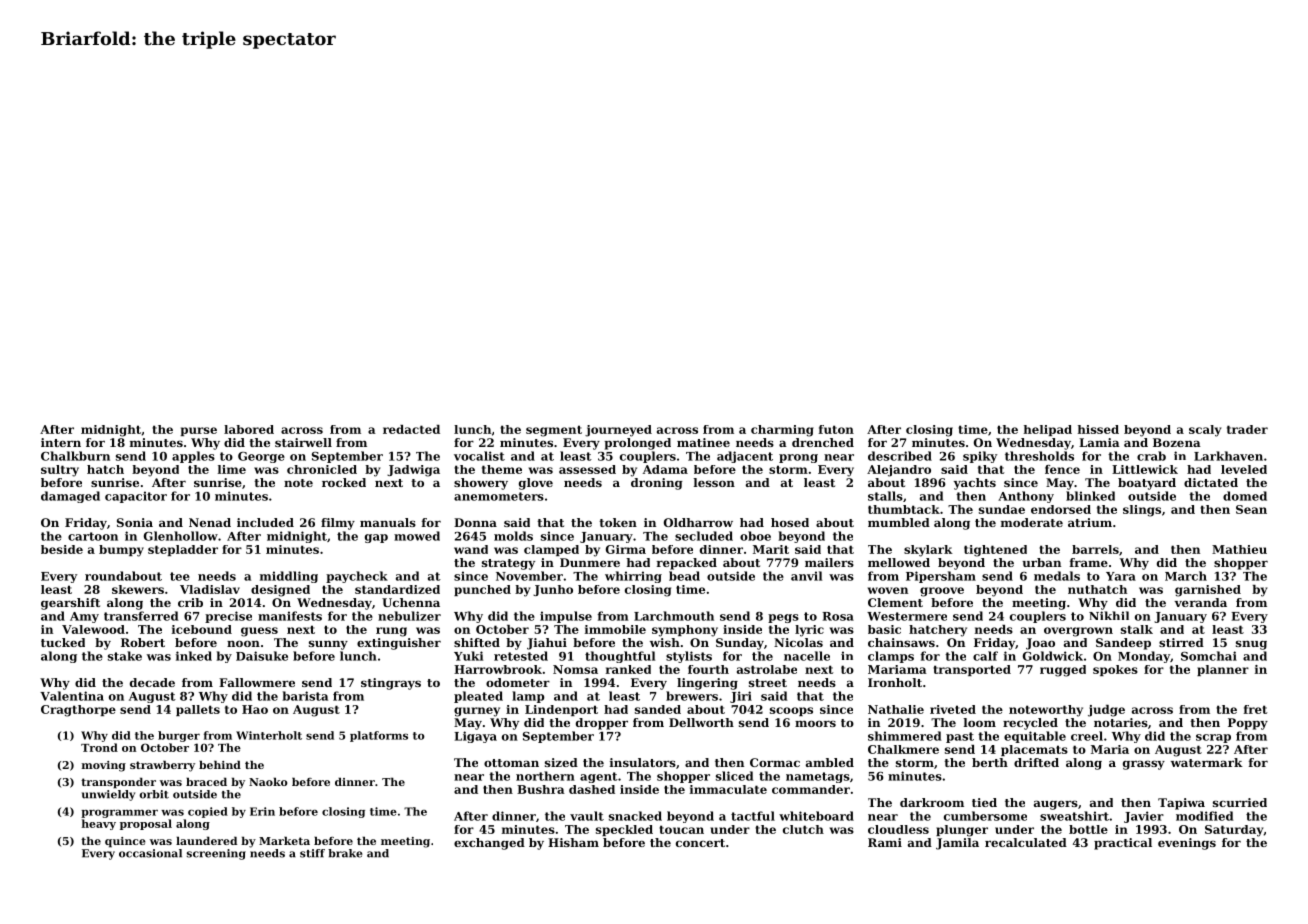 The width and height of the image is (1308, 924). I want to click on labored, so click(249, 429).
